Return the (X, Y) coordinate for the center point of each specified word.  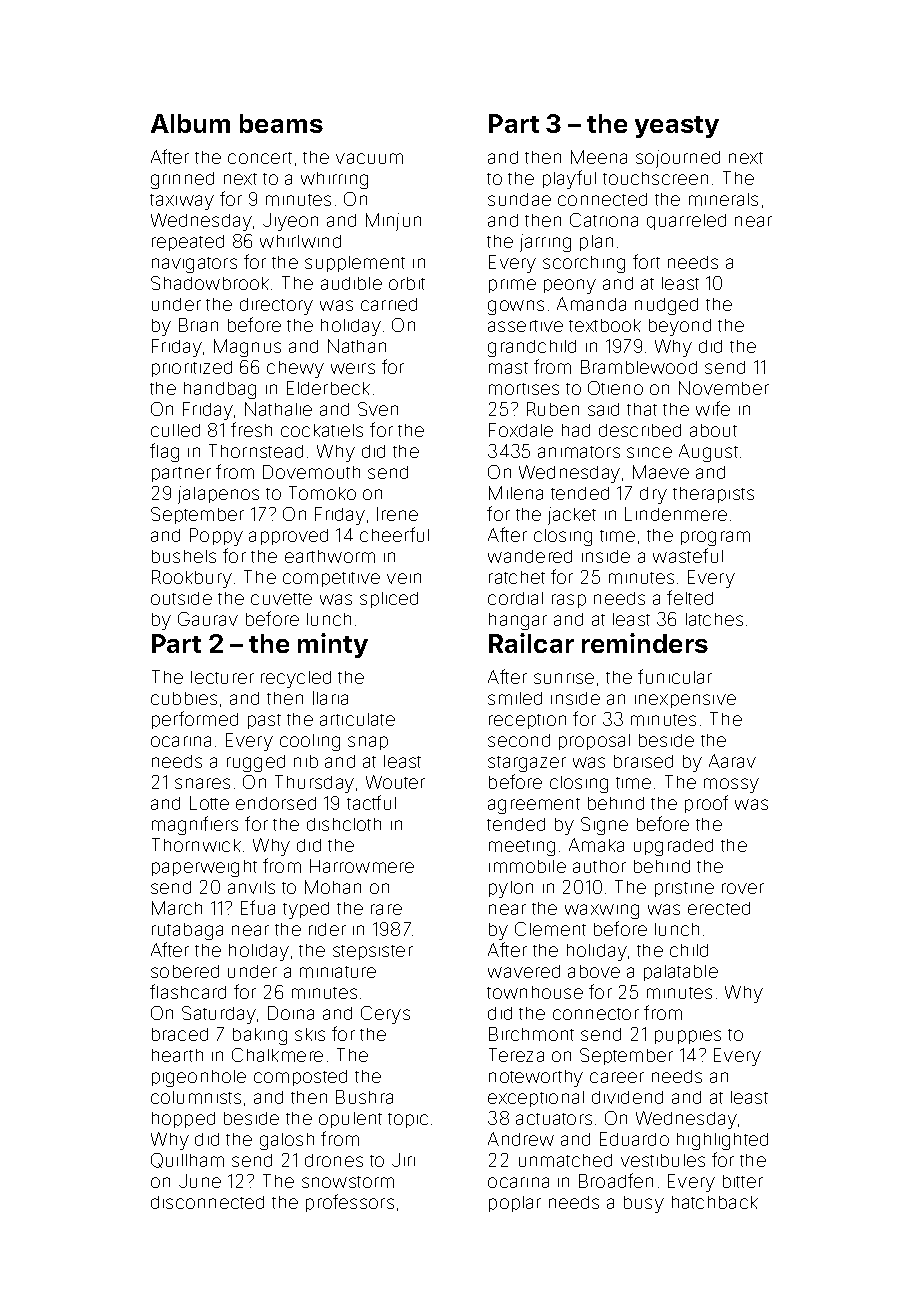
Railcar (531, 643)
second (519, 740)
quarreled (686, 222)
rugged (256, 763)
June (200, 1181)
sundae (519, 199)
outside (181, 598)
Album (190, 123)
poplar (515, 1204)
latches (714, 619)
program (715, 538)
